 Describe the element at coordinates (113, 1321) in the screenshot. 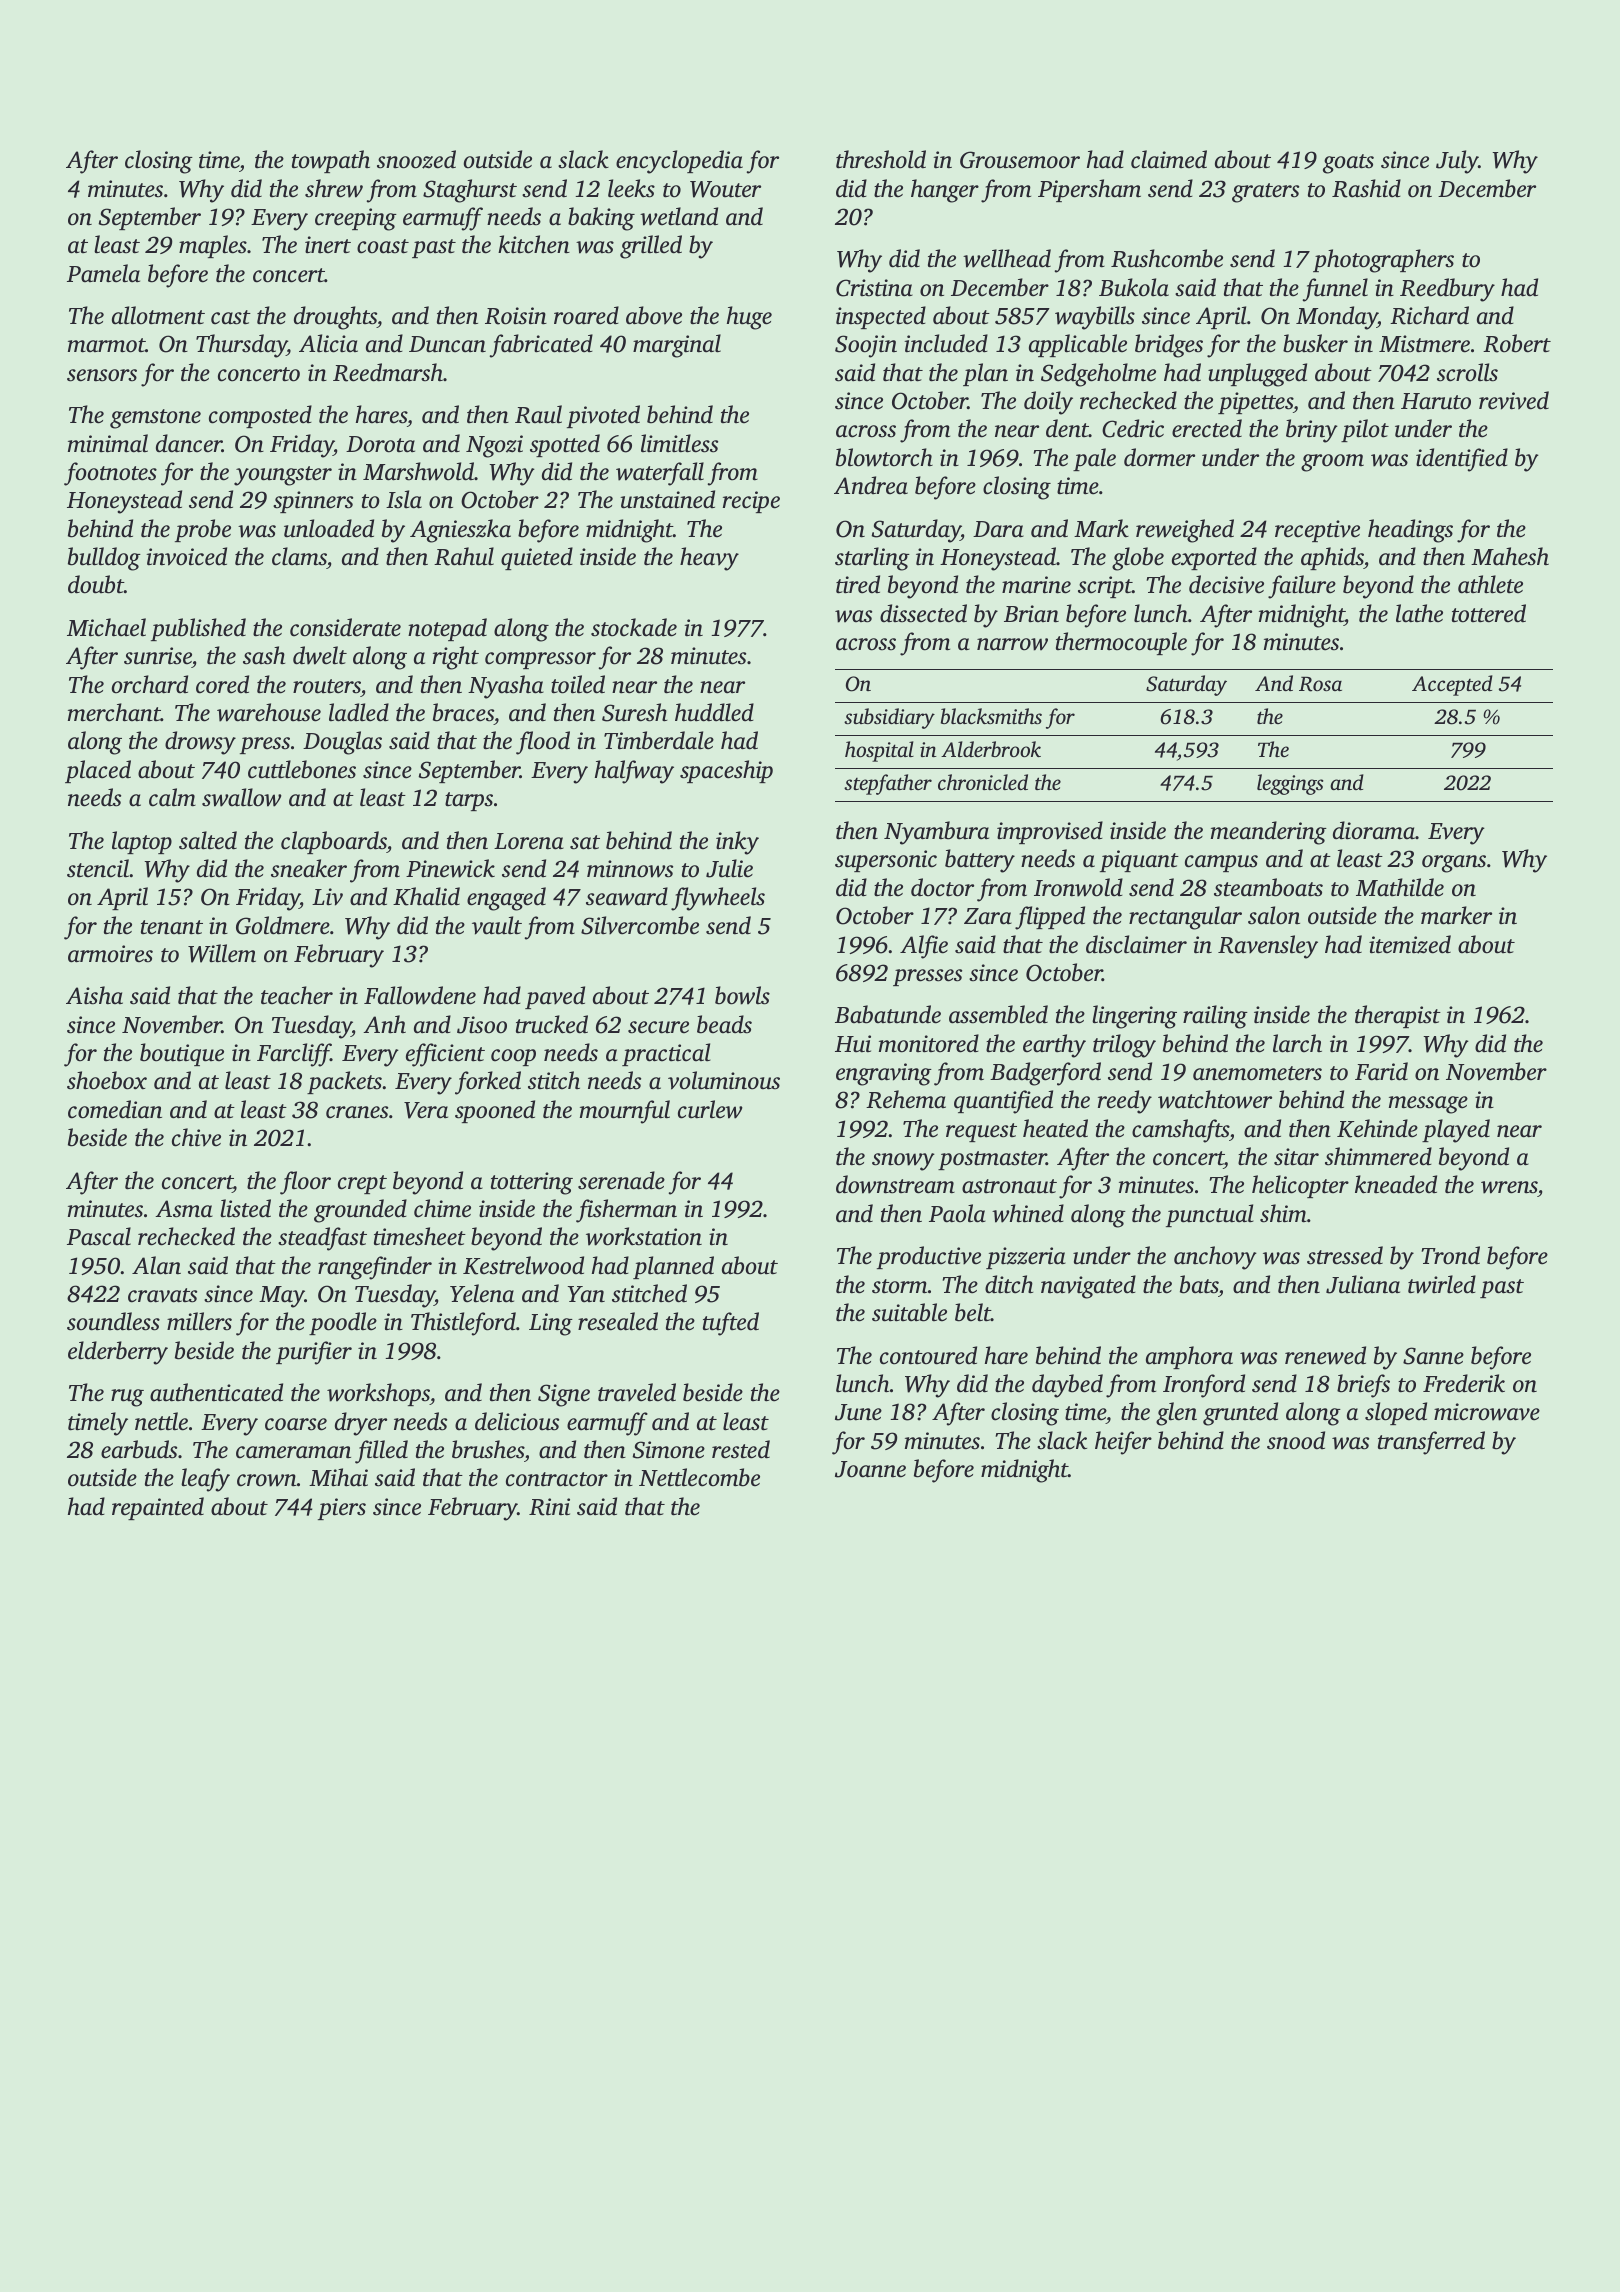

I see `soundless` at that location.
